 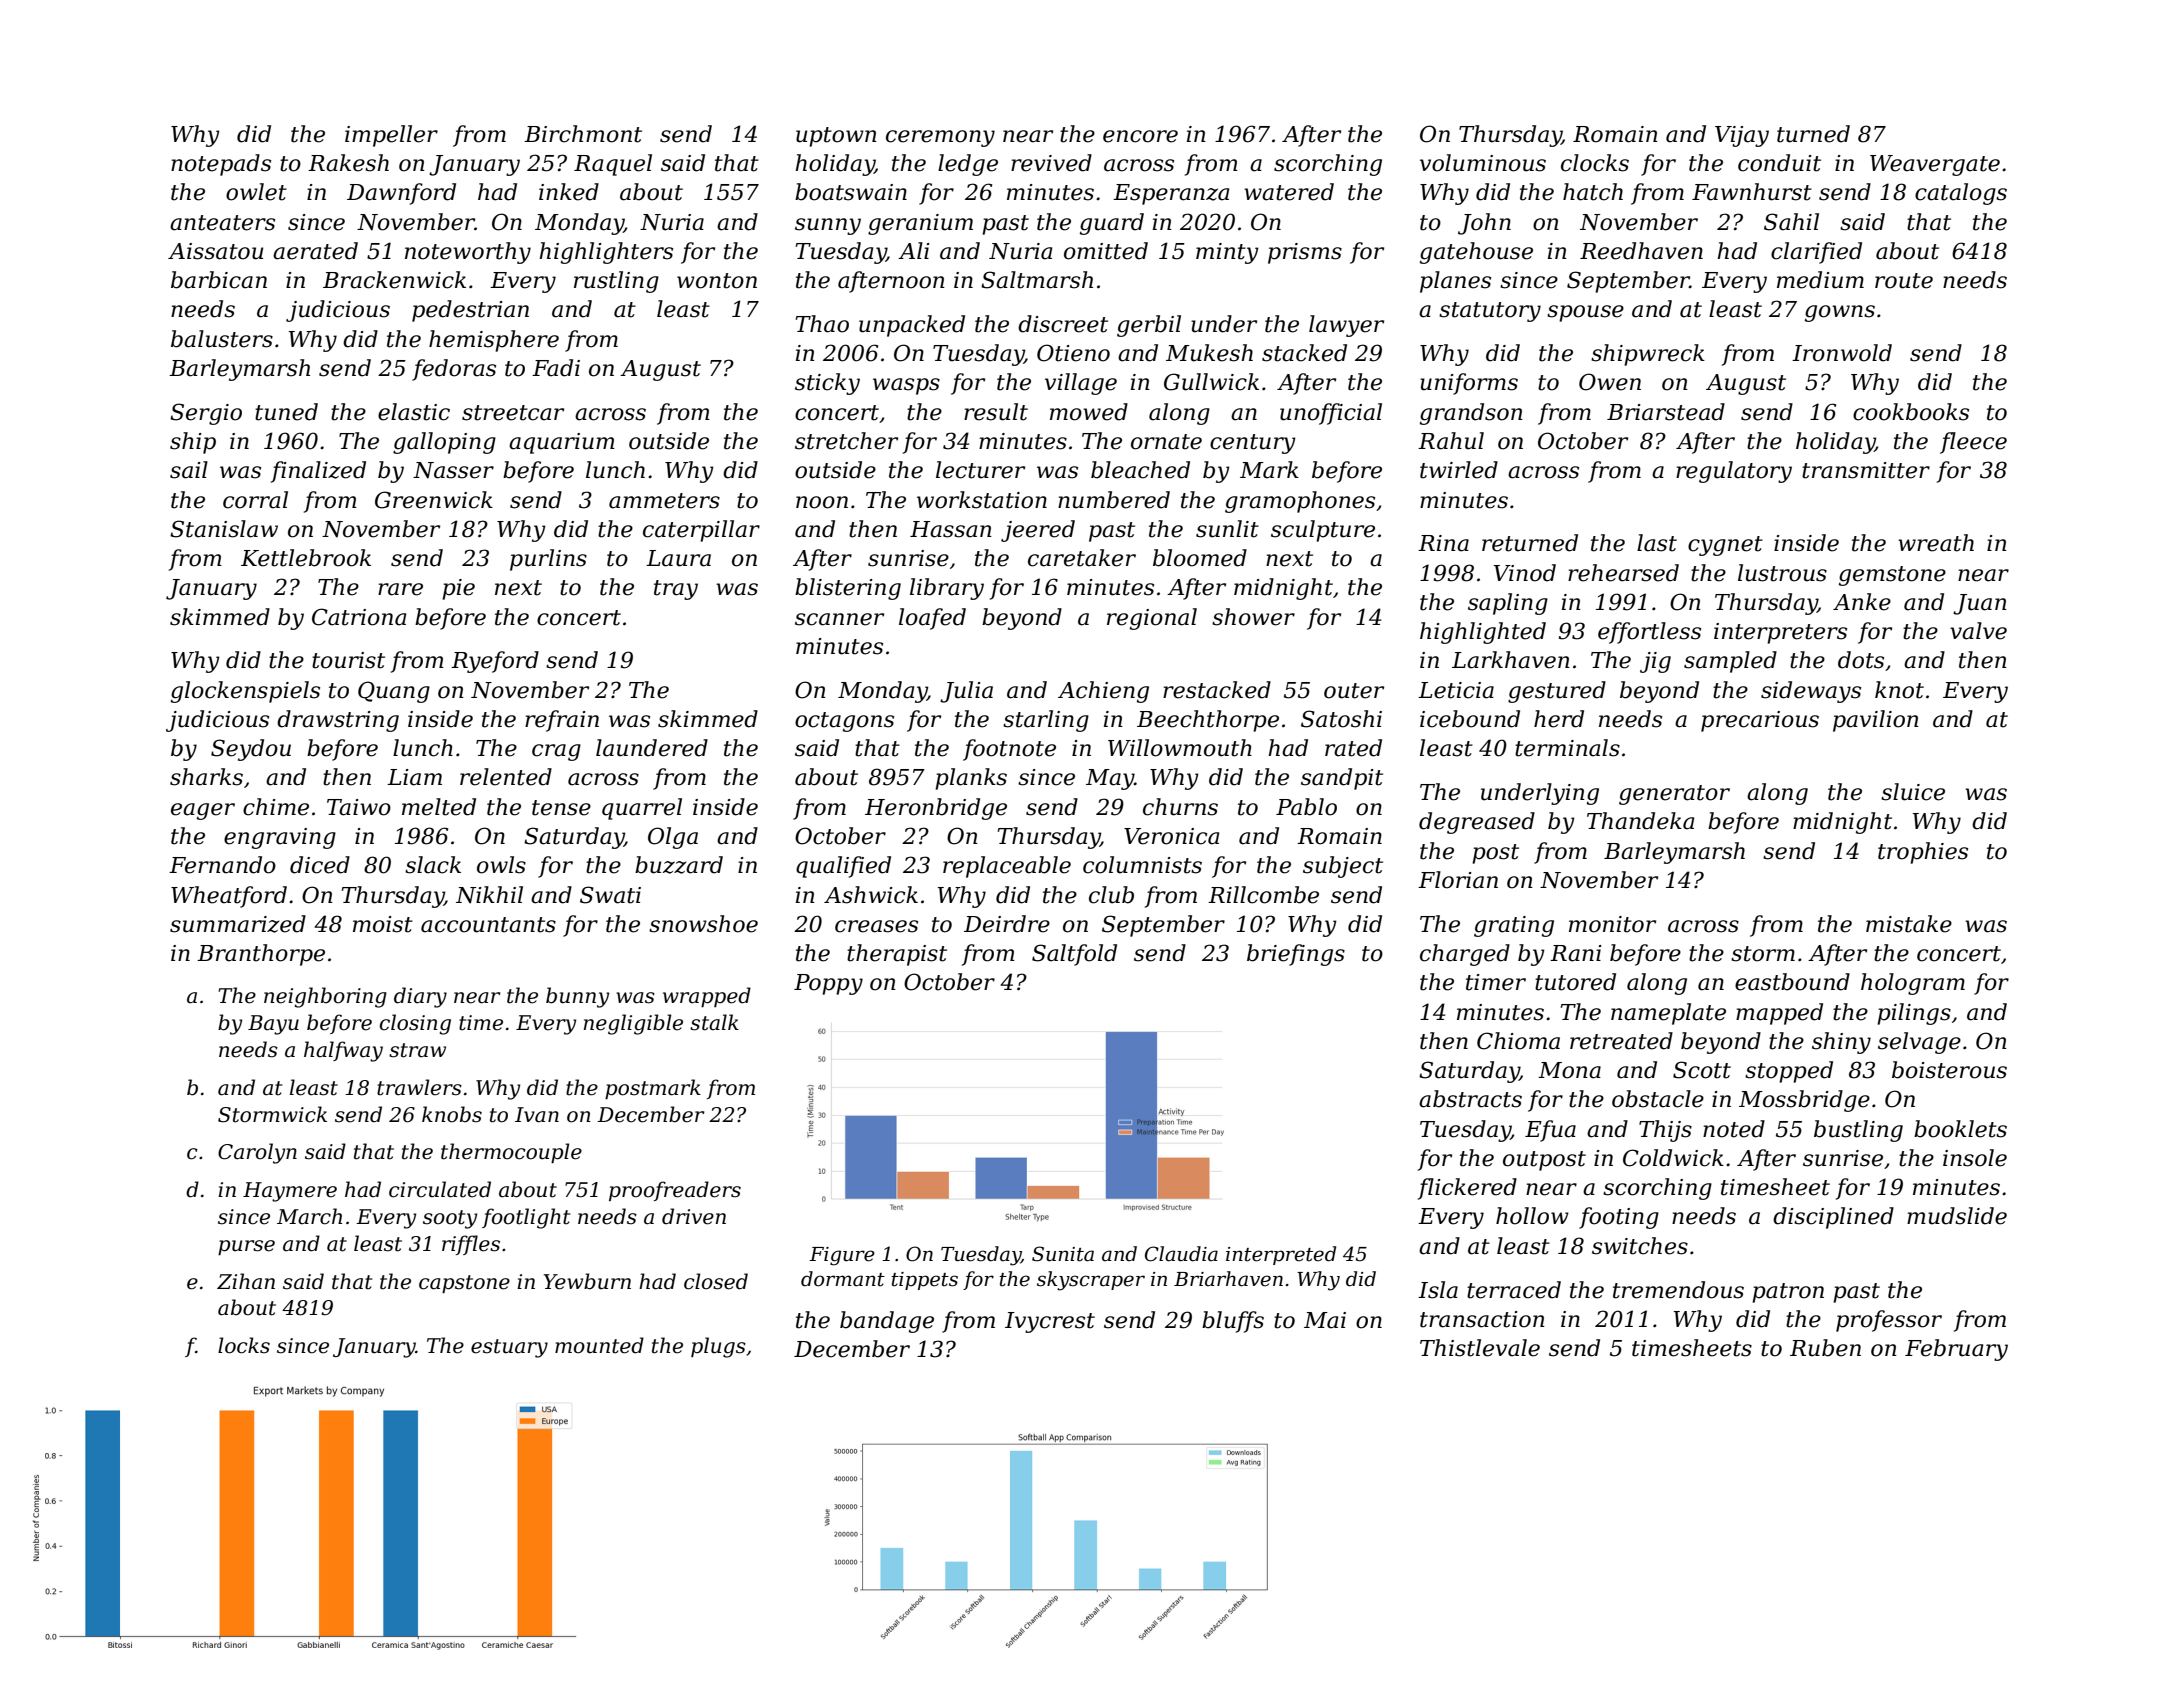 I want to click on Ryeford, so click(x=495, y=662).
